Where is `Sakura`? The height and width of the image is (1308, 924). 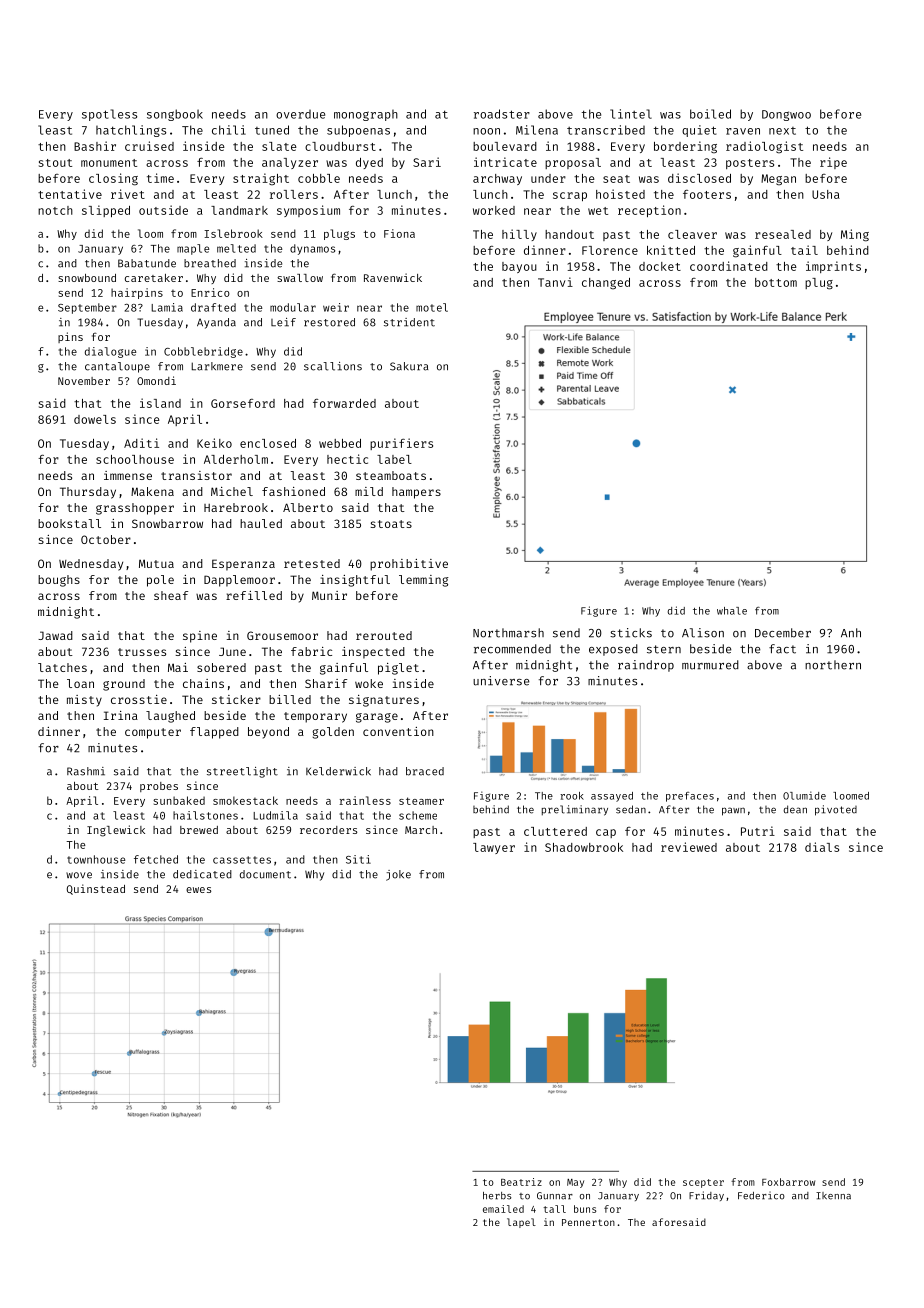
Sakura is located at coordinates (409, 366).
